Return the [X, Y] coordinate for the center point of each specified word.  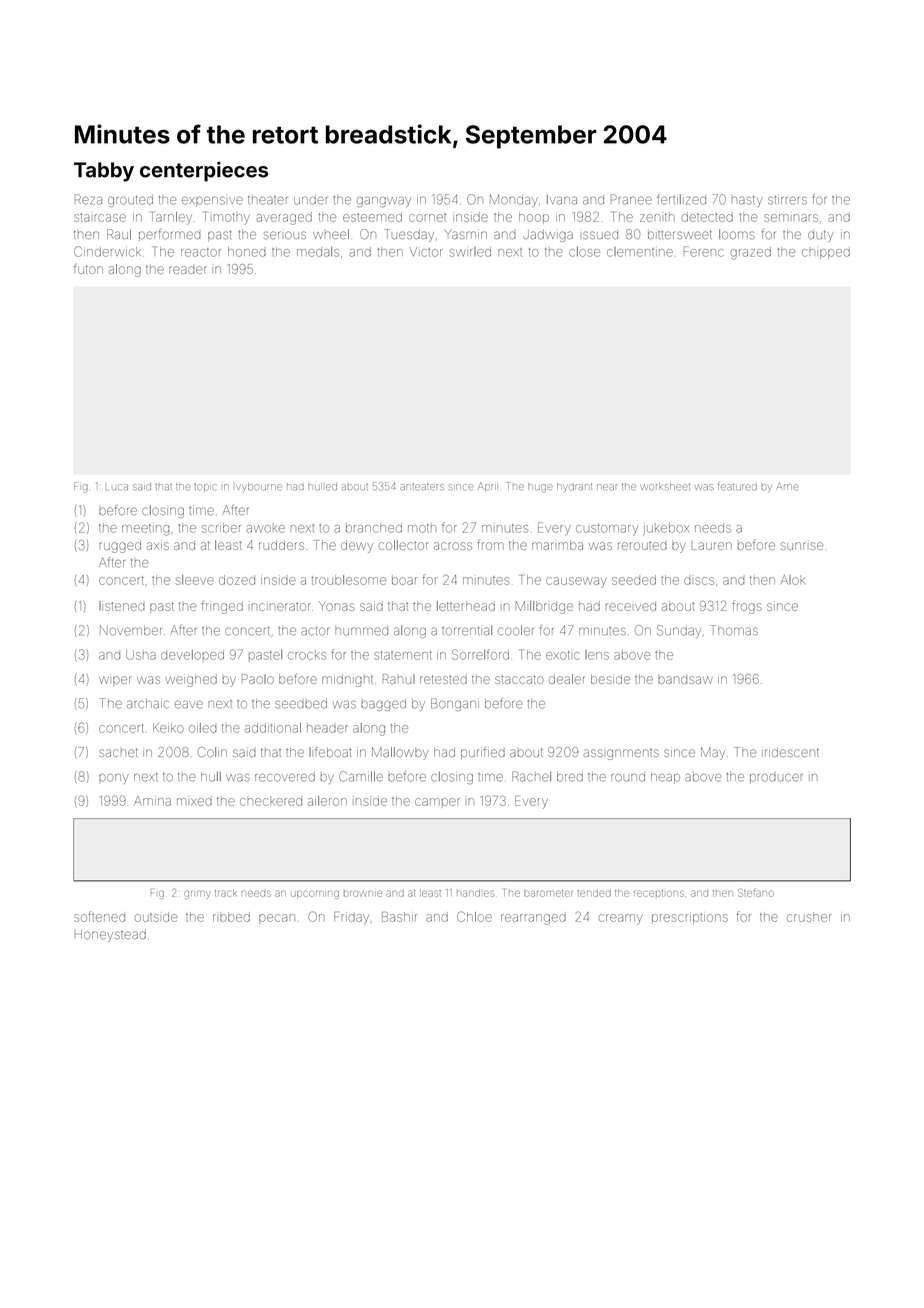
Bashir [400, 917]
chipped [826, 253]
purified [483, 753]
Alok [793, 580]
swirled [470, 252]
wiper [115, 681]
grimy [197, 895]
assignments [621, 754]
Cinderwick [107, 251]
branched [374, 528]
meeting [145, 530]
